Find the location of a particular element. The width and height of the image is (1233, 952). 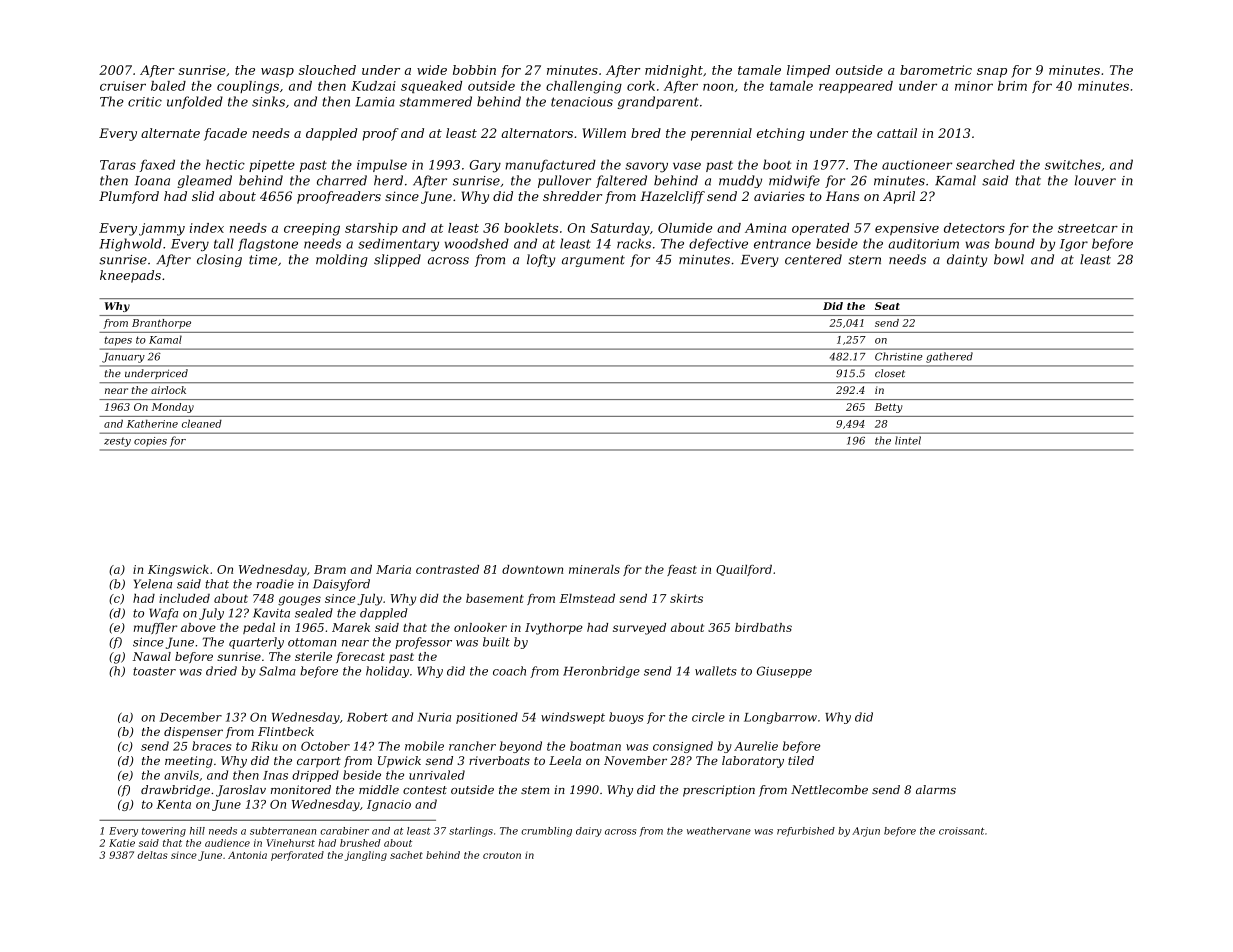

crouton is located at coordinates (502, 855).
